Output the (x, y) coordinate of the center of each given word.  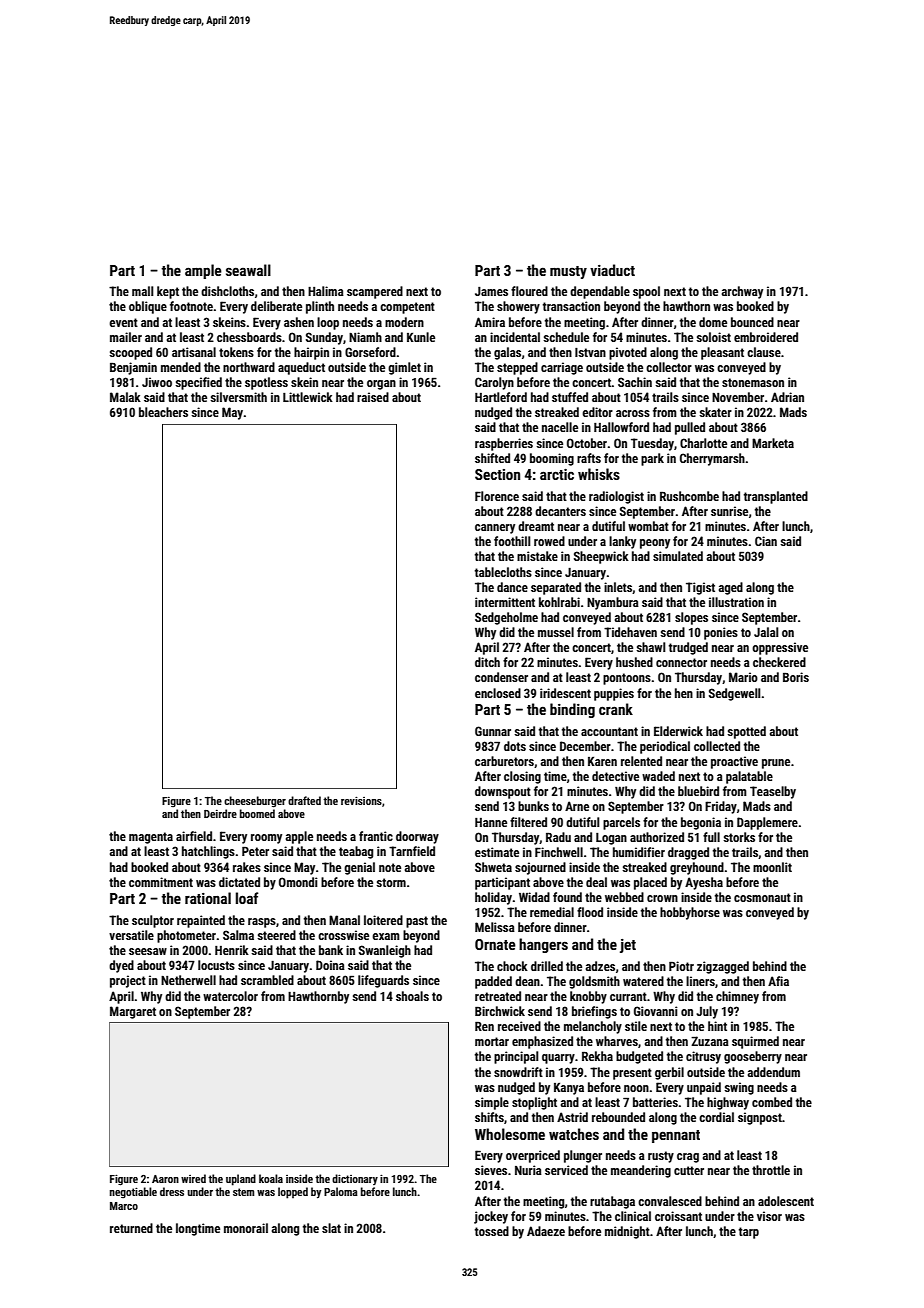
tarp (749, 1233)
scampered (375, 292)
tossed (492, 1231)
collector (669, 367)
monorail (246, 1228)
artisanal (194, 352)
